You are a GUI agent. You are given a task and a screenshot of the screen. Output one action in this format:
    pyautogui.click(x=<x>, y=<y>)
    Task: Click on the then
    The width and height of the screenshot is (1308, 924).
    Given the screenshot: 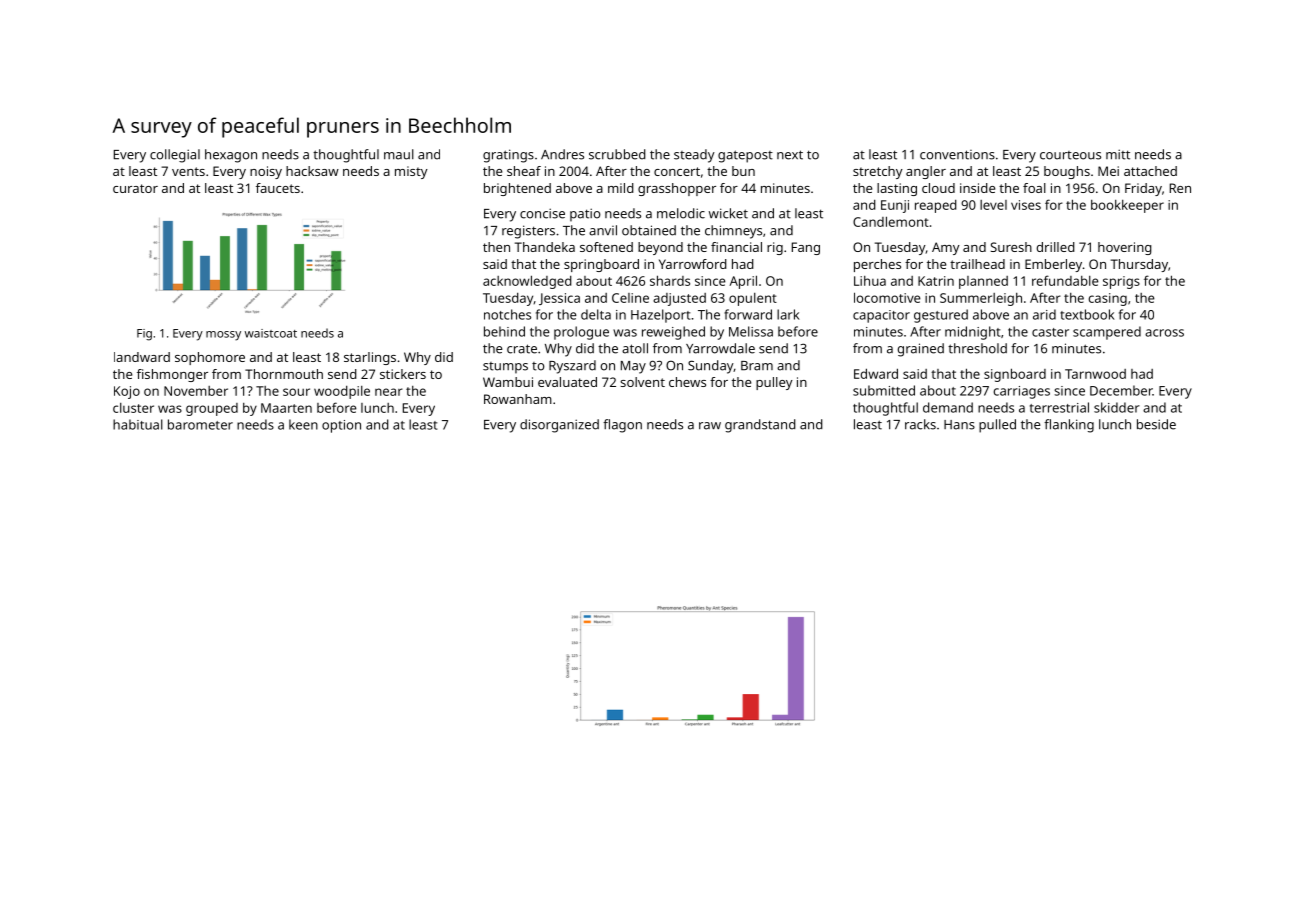 What is the action you would take?
    pyautogui.click(x=496, y=247)
